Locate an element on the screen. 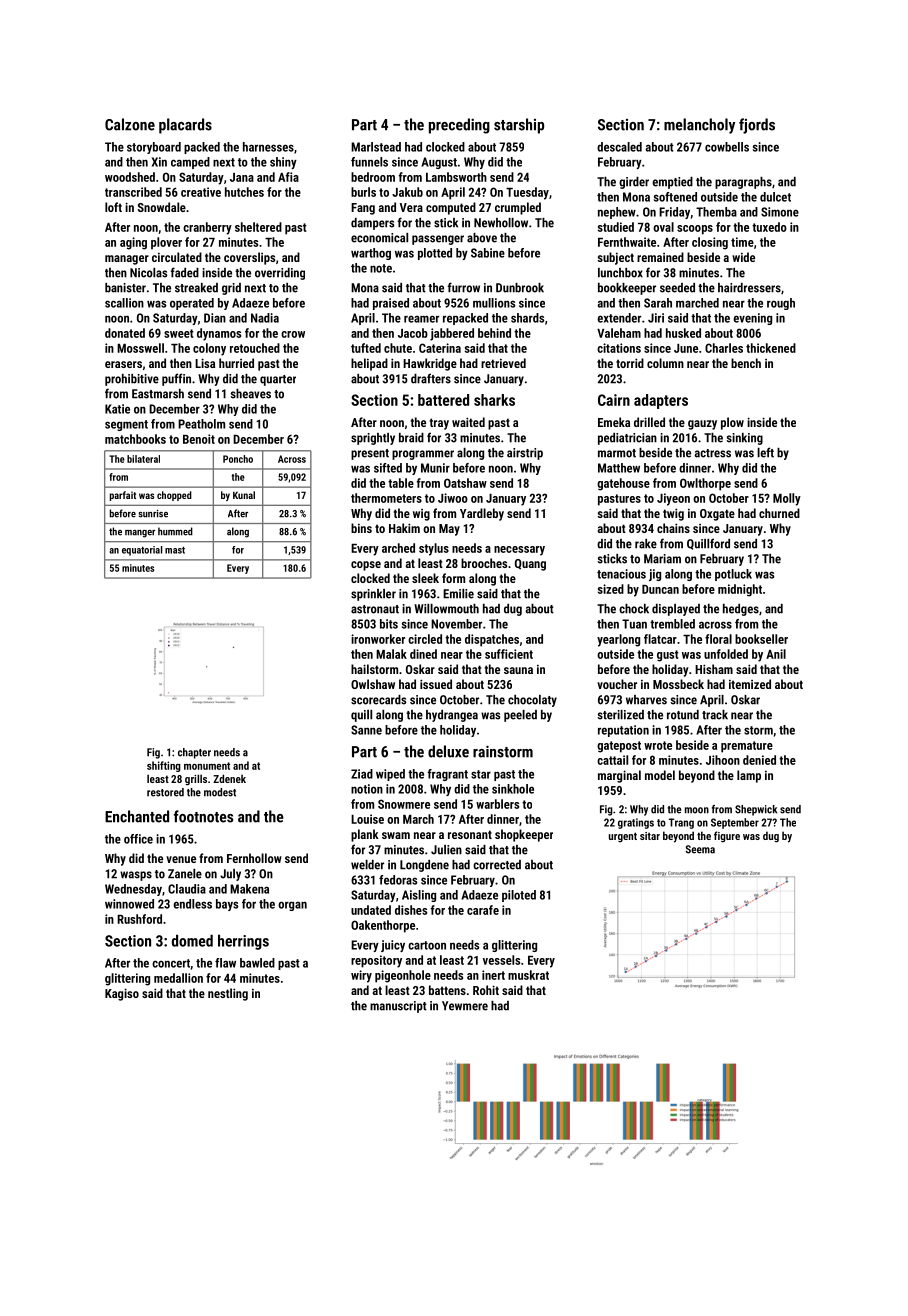 This screenshot has width=908, height=1316. nephew is located at coordinates (617, 213).
